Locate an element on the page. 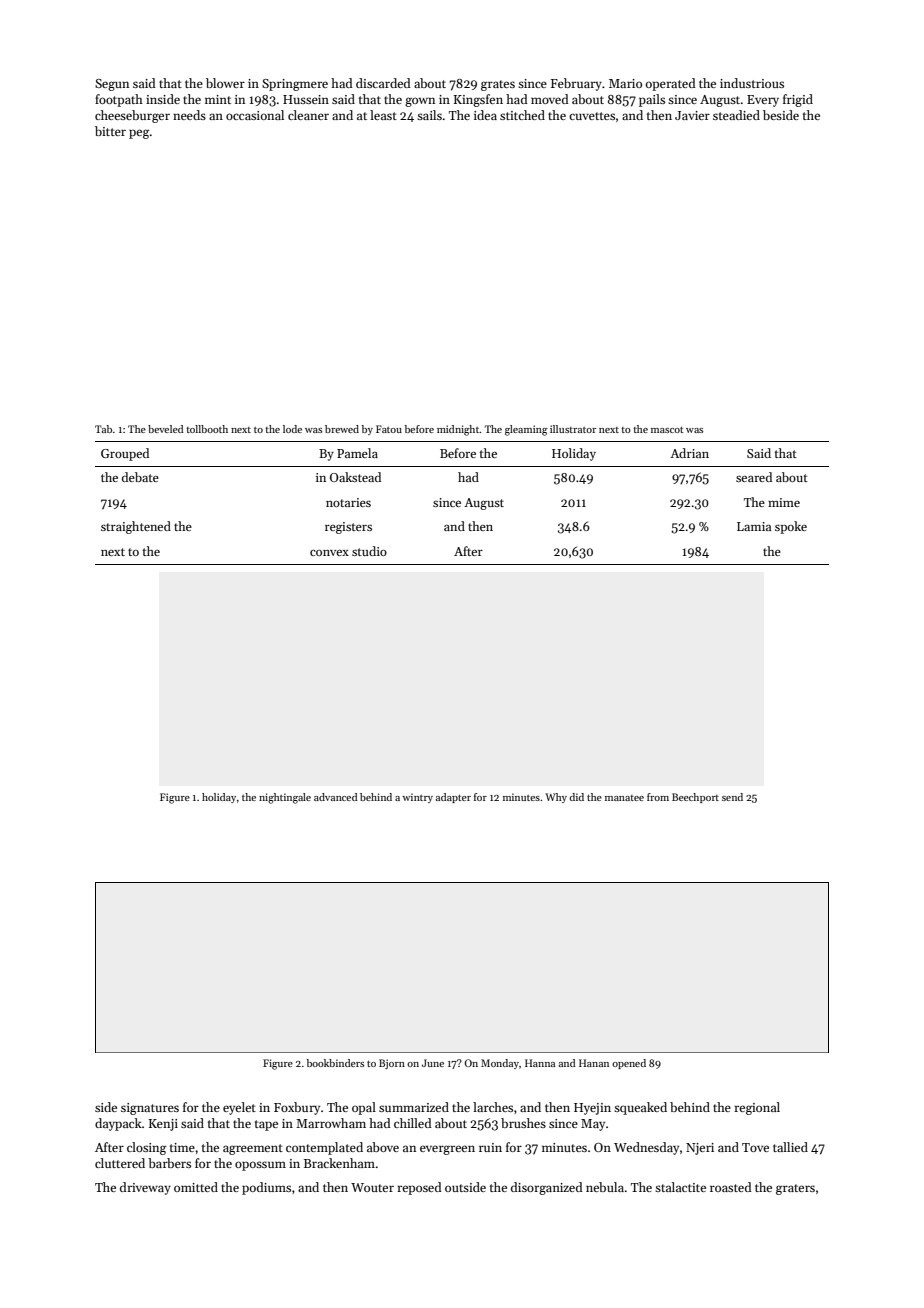 The image size is (924, 1308). driveway is located at coordinates (145, 1188).
